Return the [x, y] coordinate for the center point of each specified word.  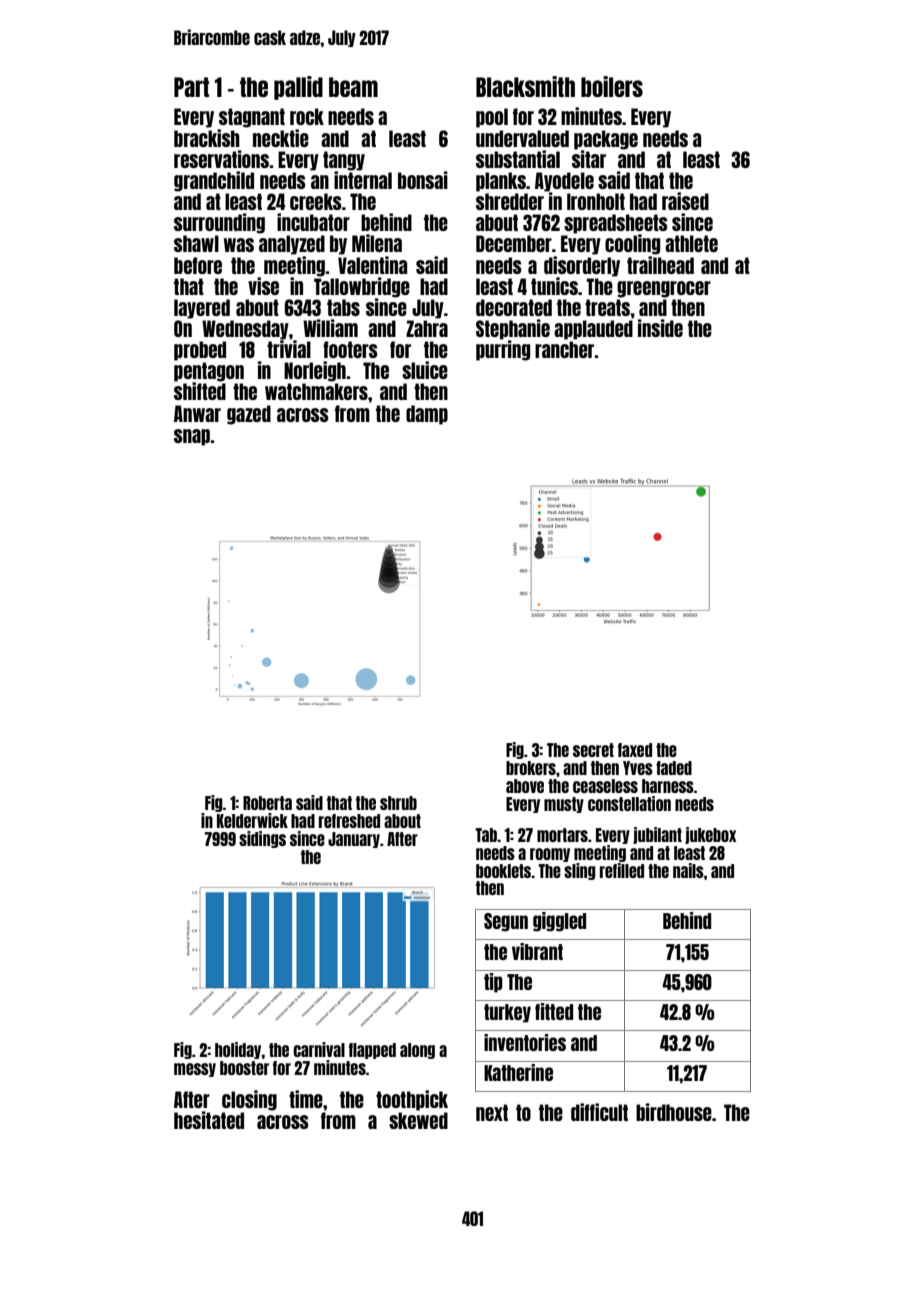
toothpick [412, 1100]
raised [685, 201]
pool [492, 118]
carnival [319, 1049]
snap [192, 437]
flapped [372, 1051]
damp [427, 415]
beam [353, 87]
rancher [565, 349]
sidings [262, 839]
